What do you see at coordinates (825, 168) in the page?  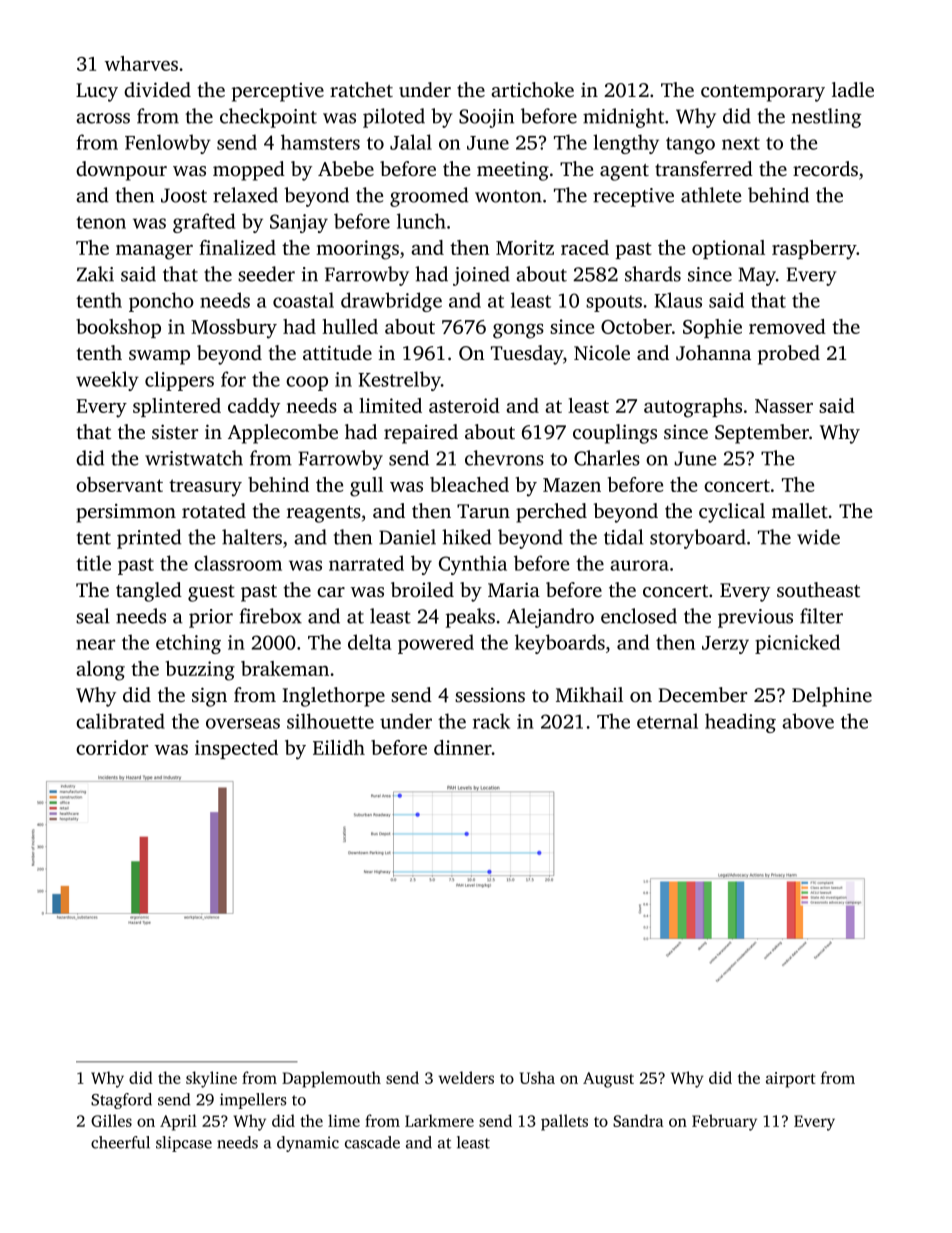 I see `records` at bounding box center [825, 168].
